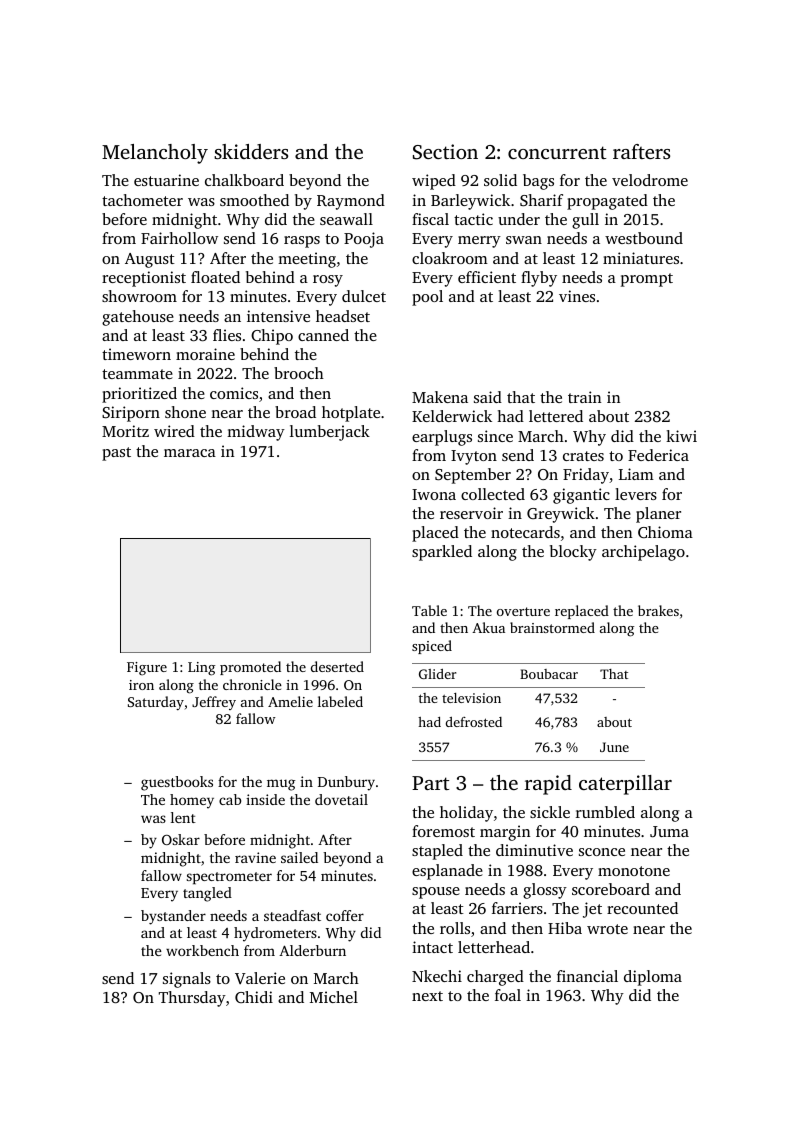 This page has width=801, height=1137. I want to click on June, so click(614, 747).
